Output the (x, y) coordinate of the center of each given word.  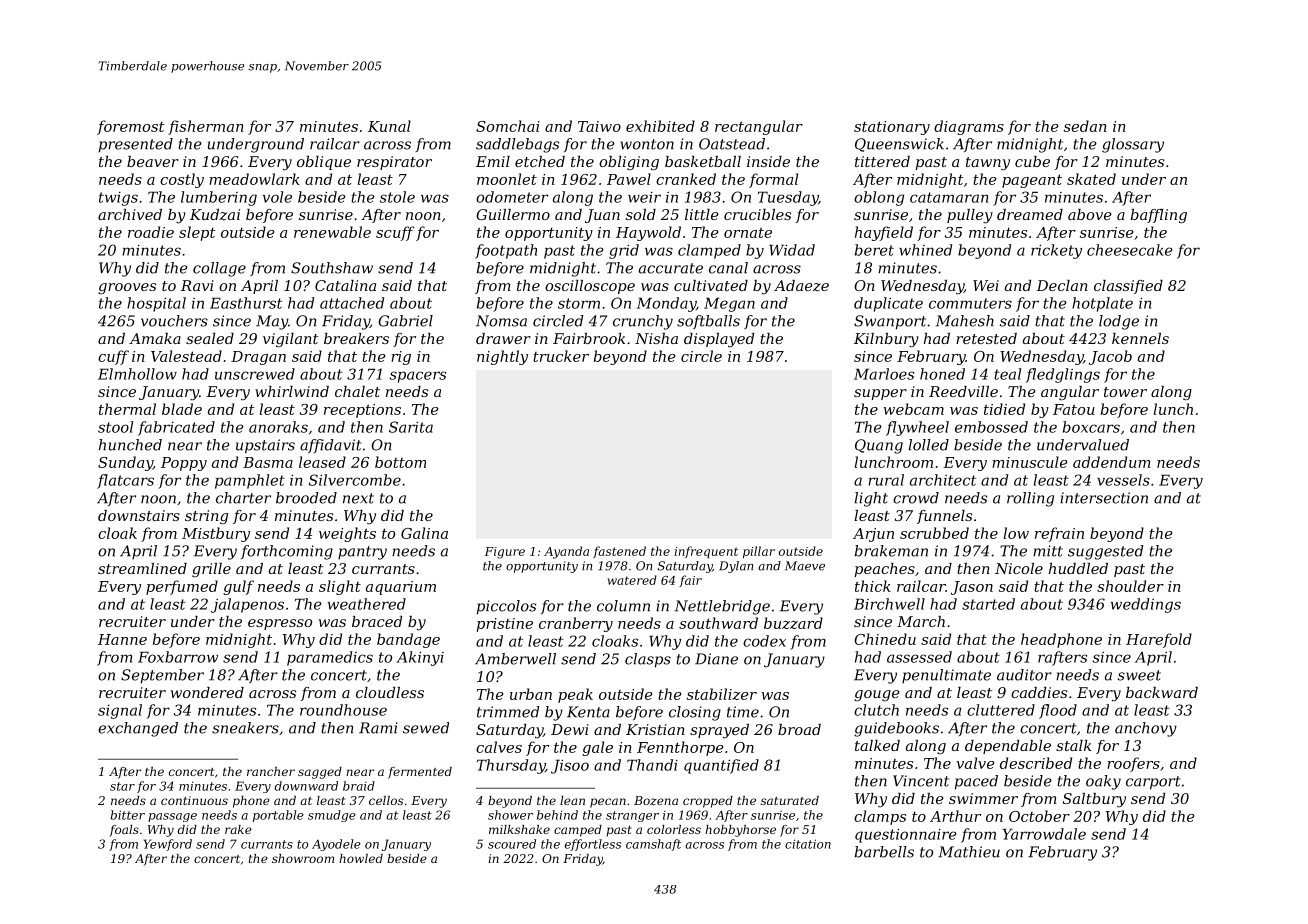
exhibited (660, 126)
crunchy (643, 322)
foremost (131, 127)
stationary (892, 128)
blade (182, 409)
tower (1125, 392)
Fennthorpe (680, 748)
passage (172, 817)
